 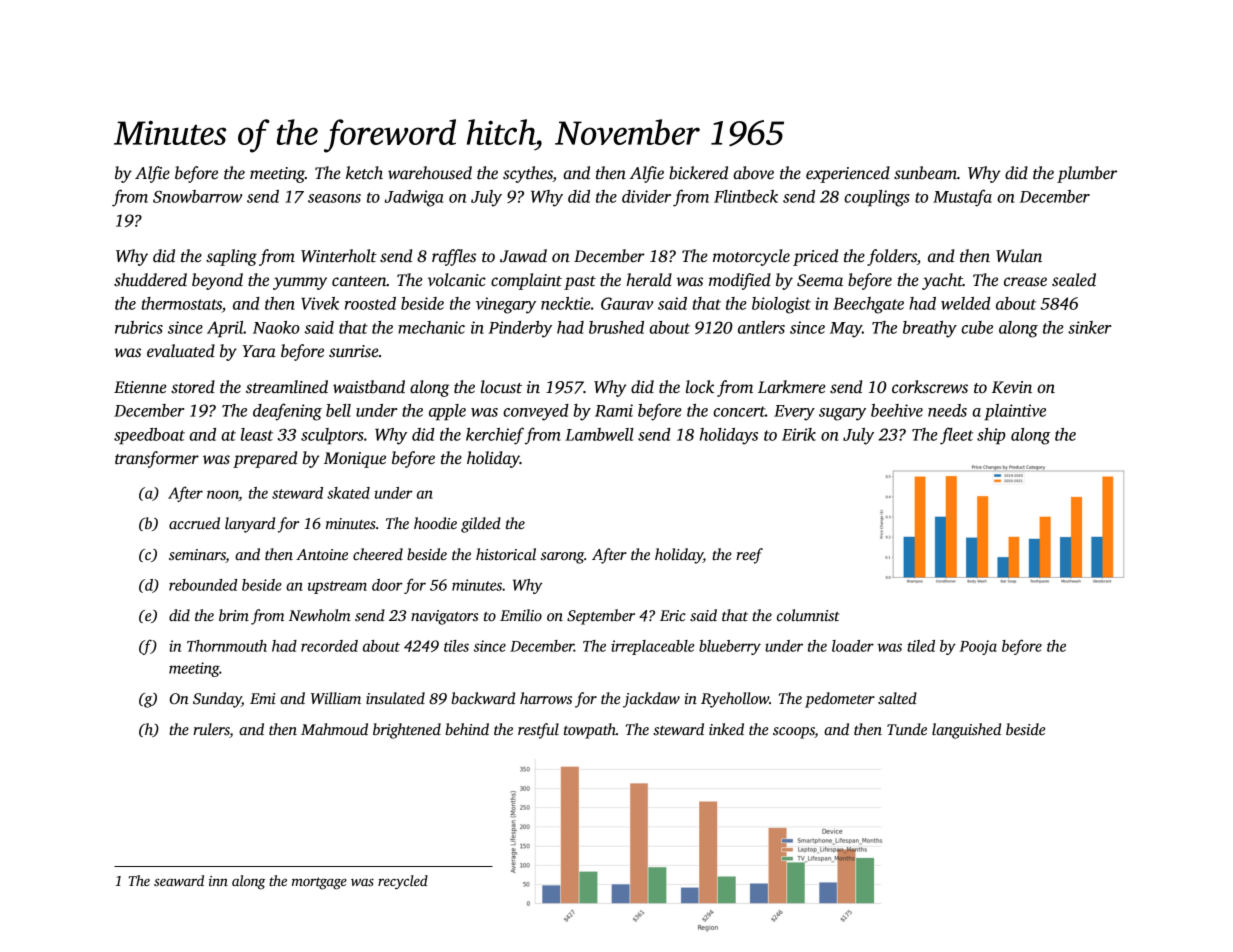 I want to click on mortgage, so click(x=319, y=883).
